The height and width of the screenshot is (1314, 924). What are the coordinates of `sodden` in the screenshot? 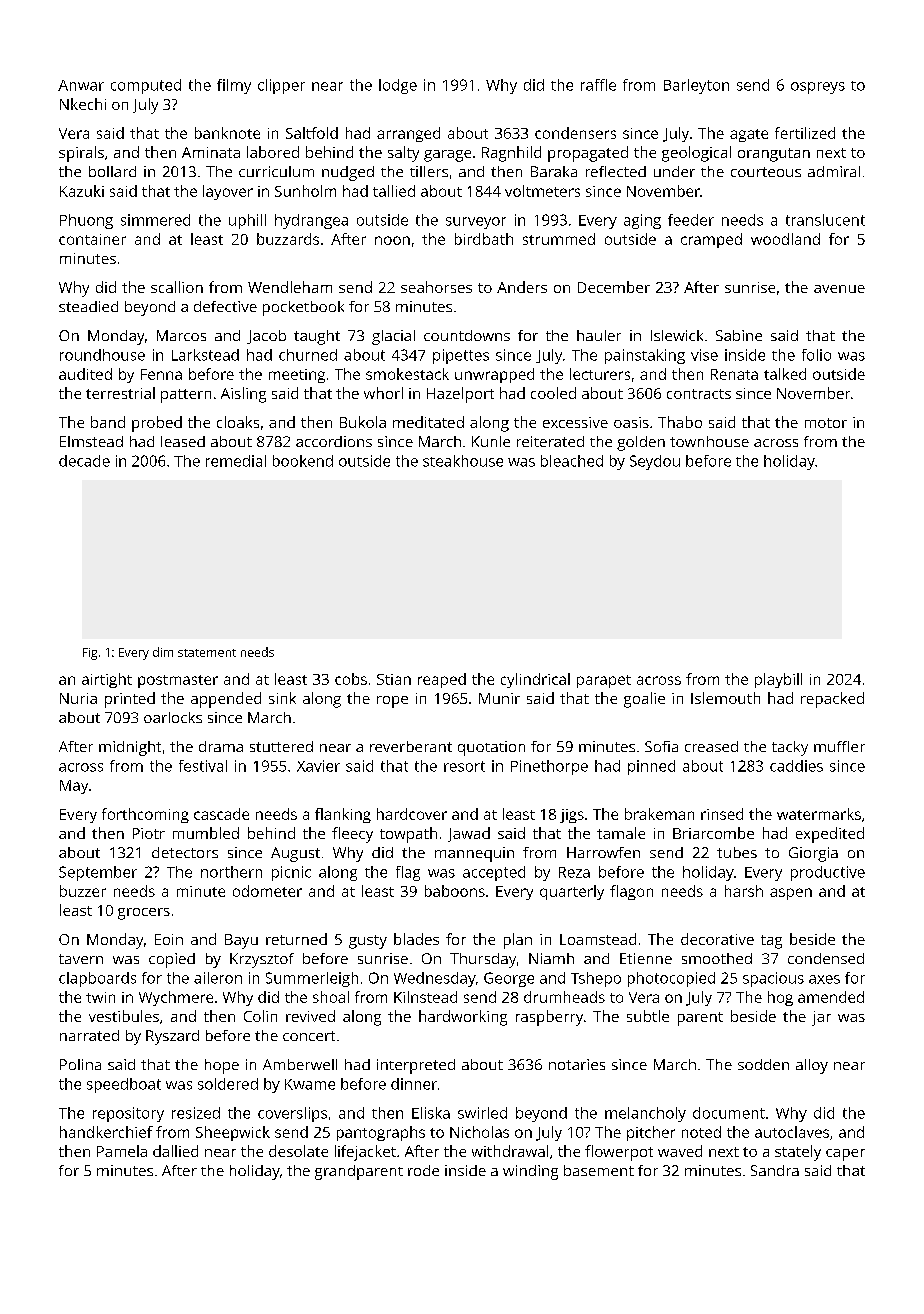 It's located at (763, 1064).
